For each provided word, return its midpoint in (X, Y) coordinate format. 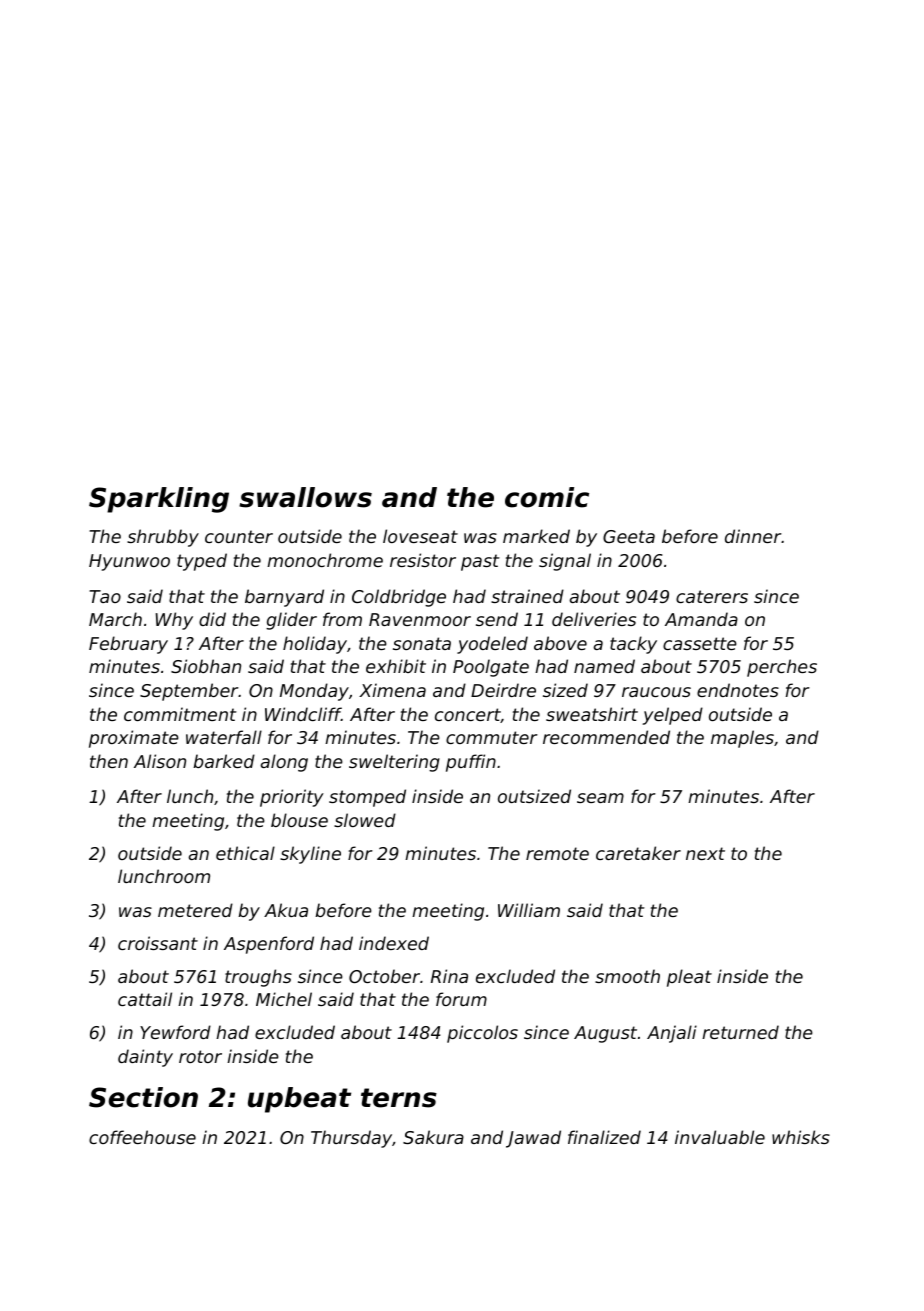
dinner (753, 536)
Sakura (433, 1137)
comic (547, 497)
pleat (689, 978)
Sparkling (159, 500)
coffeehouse (142, 1137)
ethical (245, 853)
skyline (310, 855)
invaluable (720, 1137)
